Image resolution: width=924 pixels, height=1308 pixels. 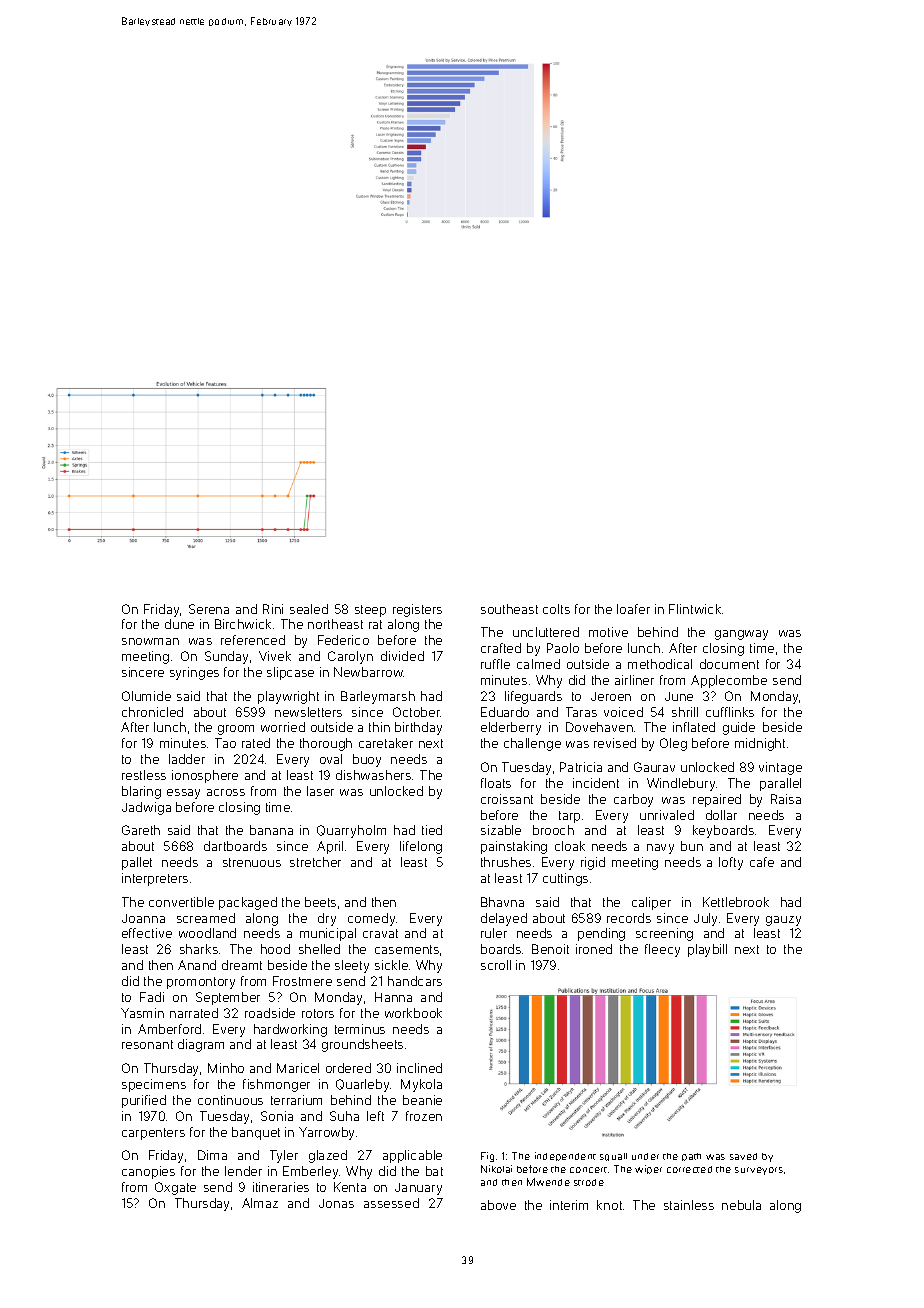 I want to click on packaged, so click(x=248, y=903).
